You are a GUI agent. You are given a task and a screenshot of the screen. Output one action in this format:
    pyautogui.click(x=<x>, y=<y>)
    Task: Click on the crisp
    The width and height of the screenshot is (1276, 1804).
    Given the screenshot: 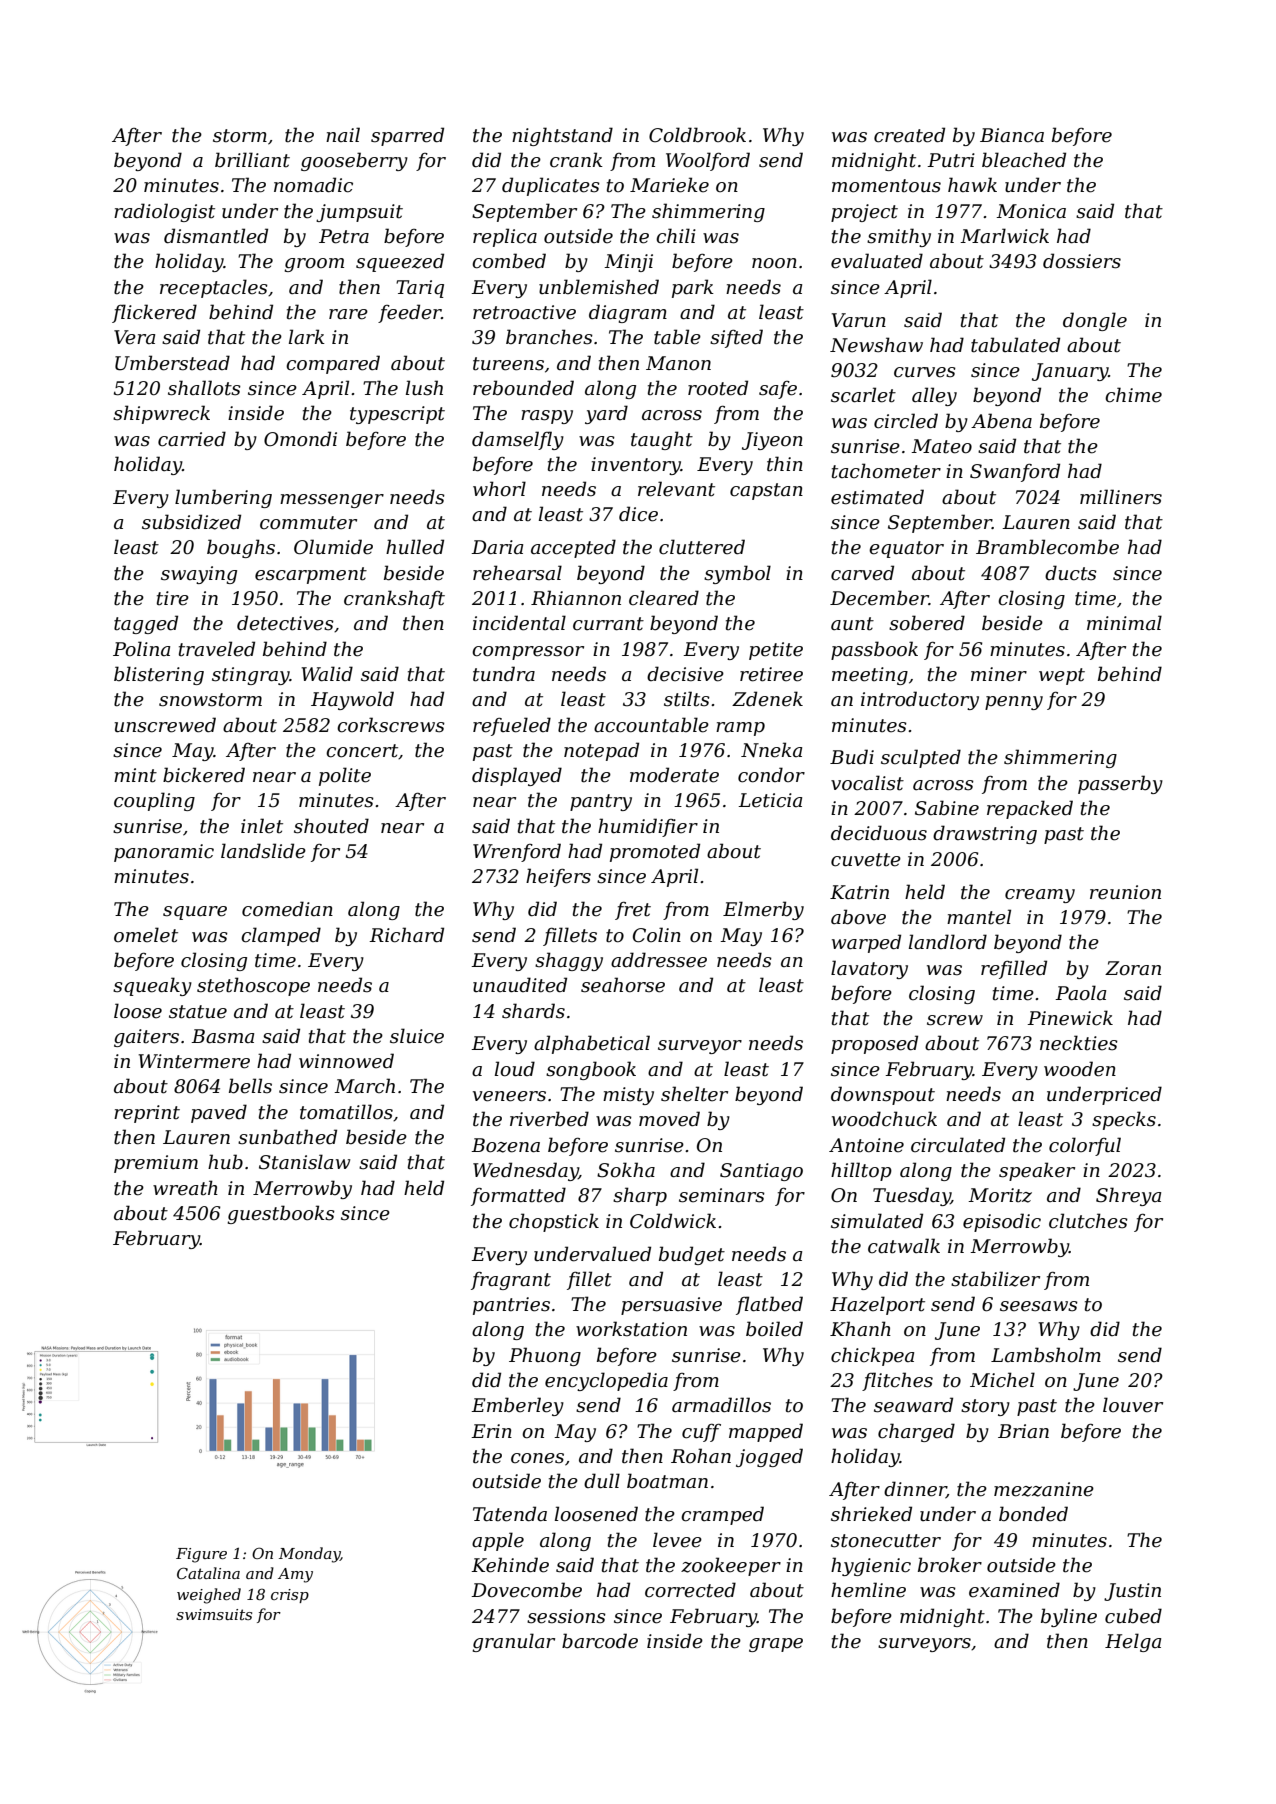 What is the action you would take?
    pyautogui.click(x=290, y=1596)
